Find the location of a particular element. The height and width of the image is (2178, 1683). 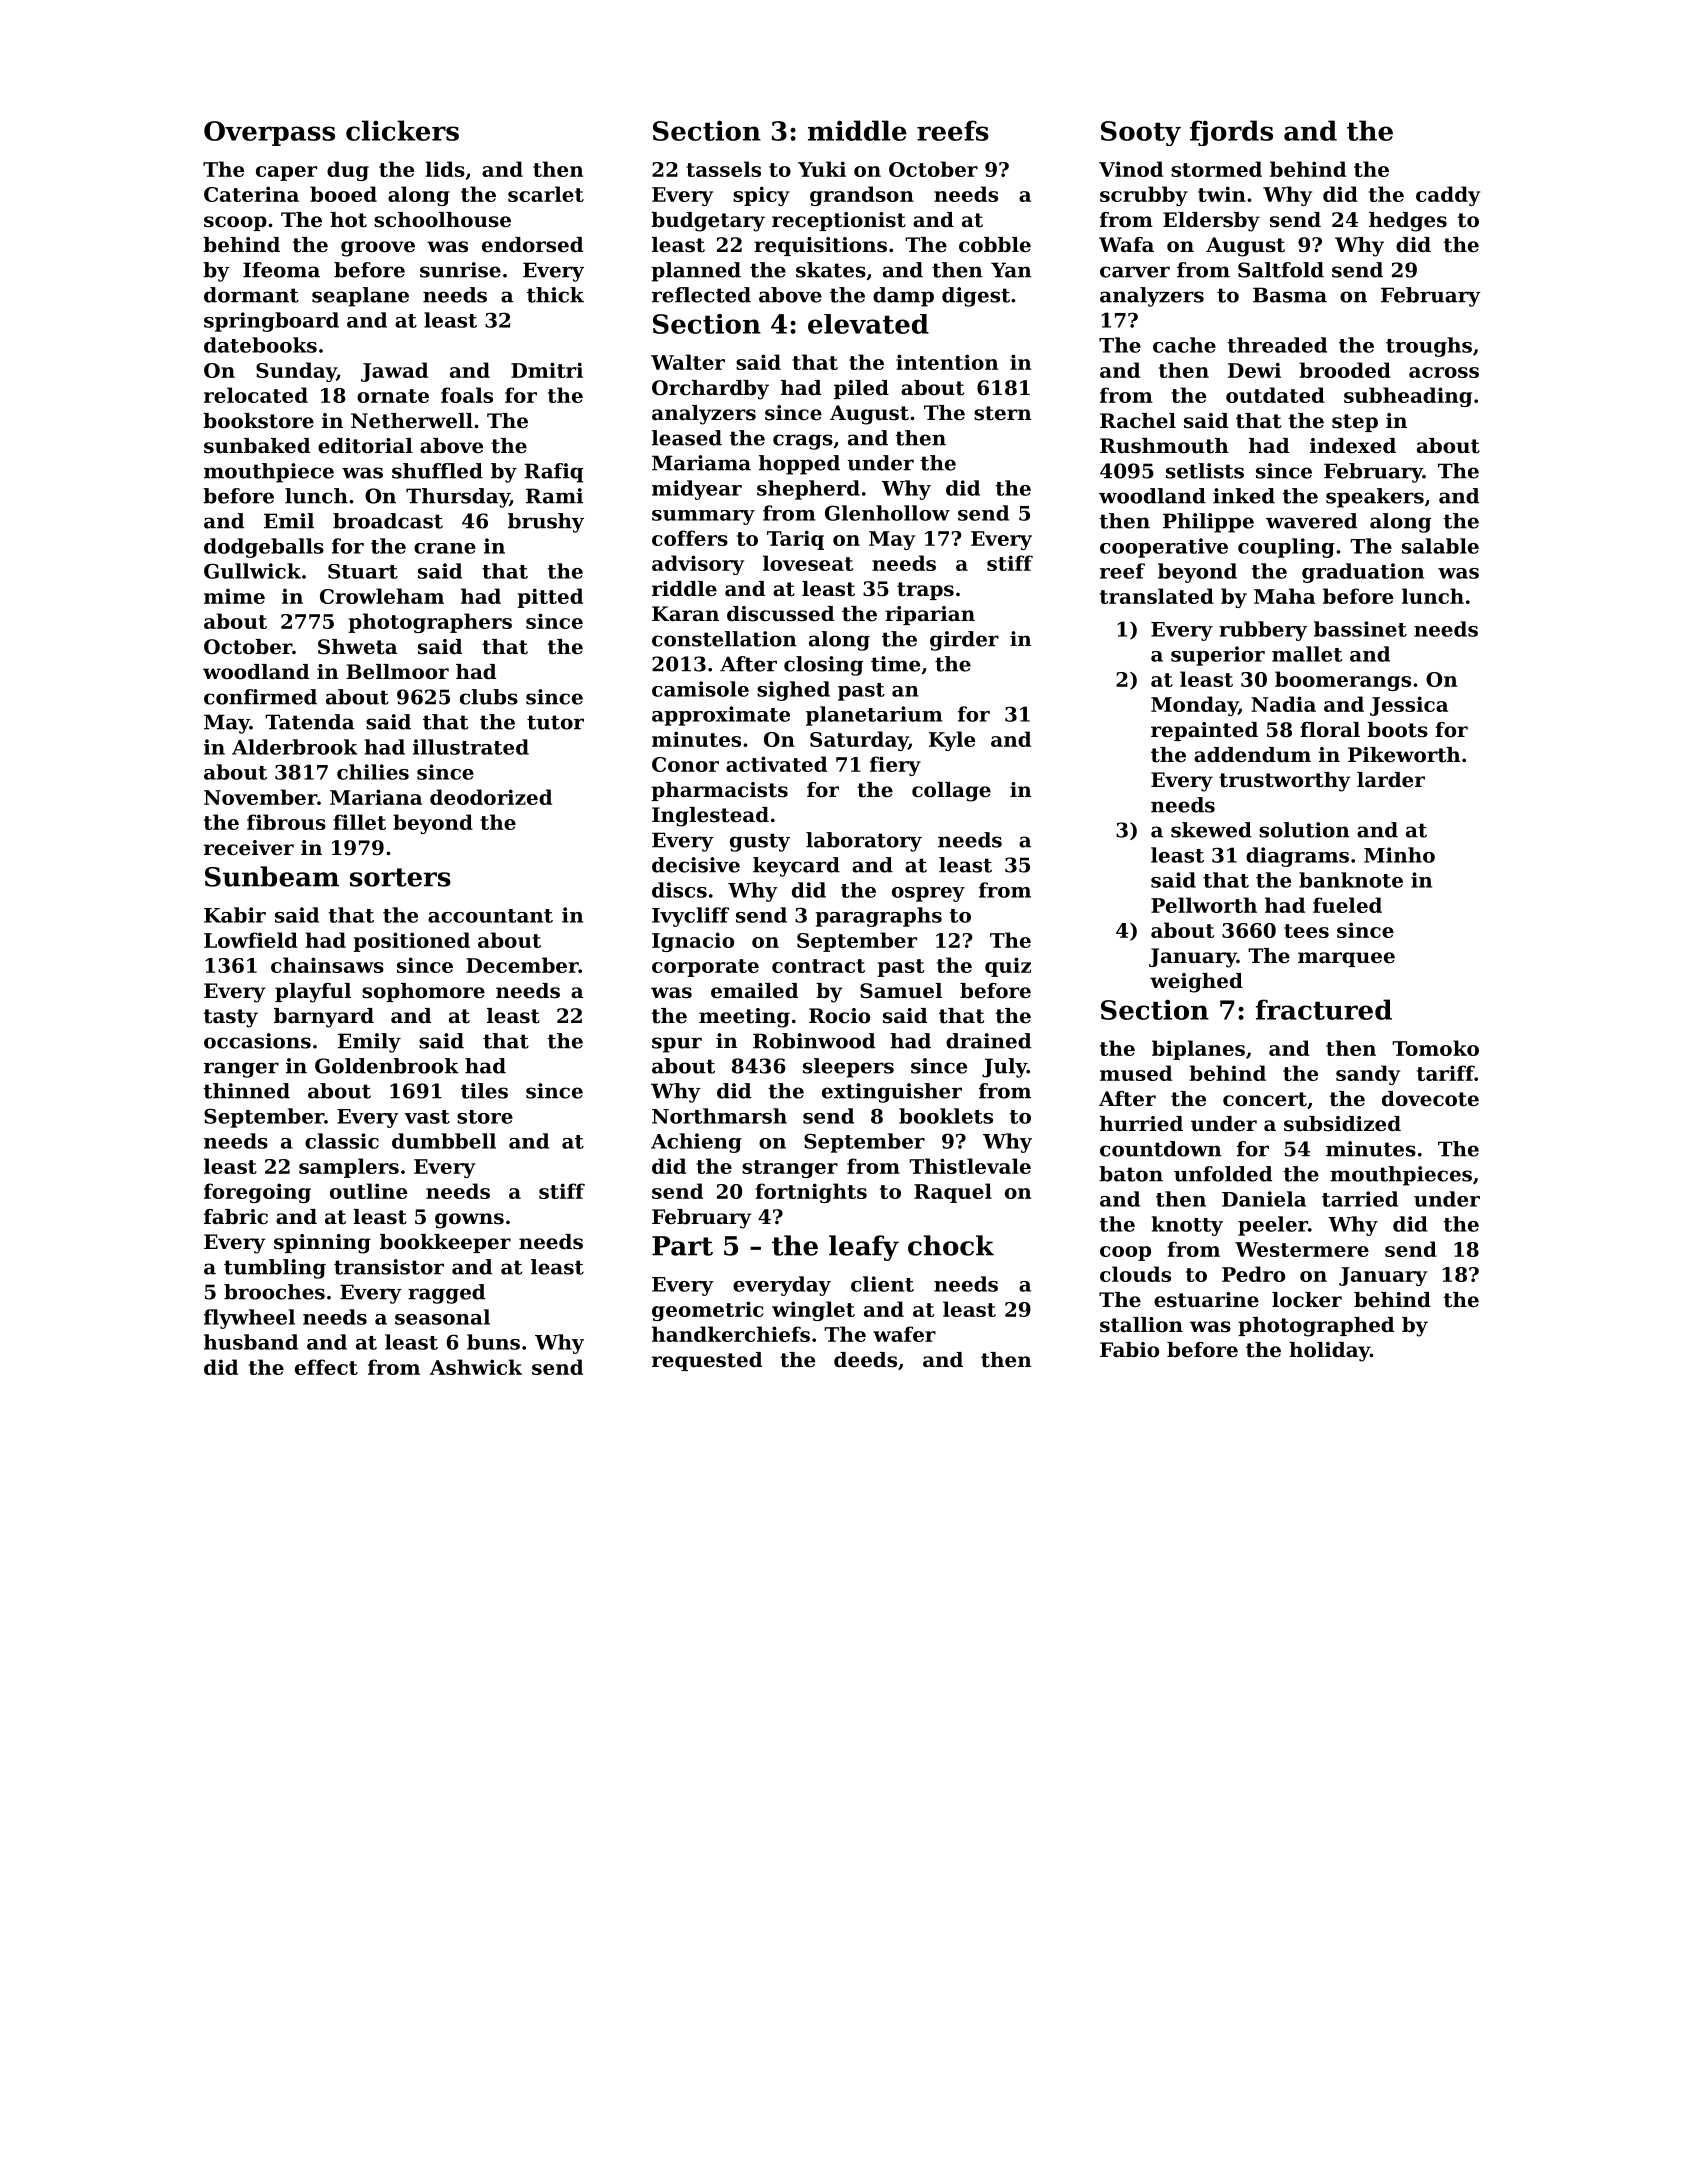

clickers is located at coordinates (402, 130).
